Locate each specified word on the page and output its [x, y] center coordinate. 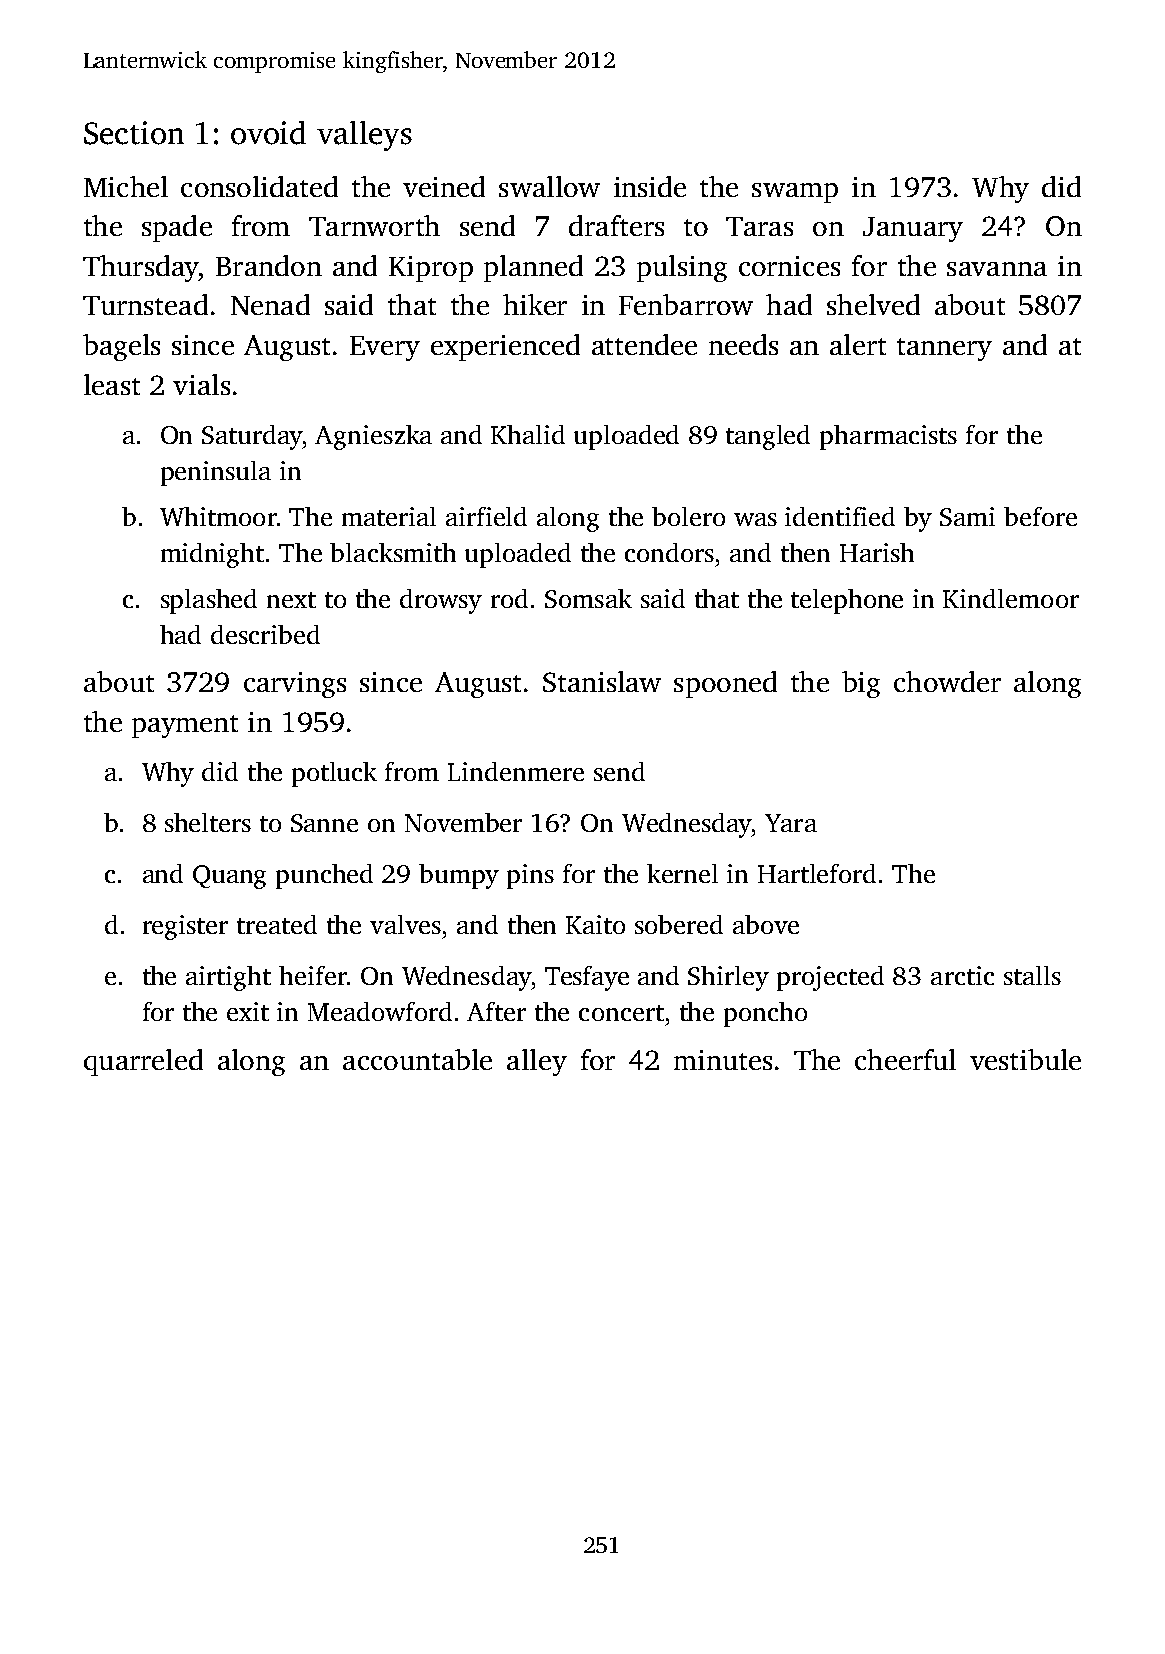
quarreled [143, 1062]
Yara [791, 823]
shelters [208, 822]
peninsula [216, 473]
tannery [944, 349]
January [913, 229]
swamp [795, 193]
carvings [295, 685]
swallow [549, 186]
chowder [947, 681]
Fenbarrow [686, 304]
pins [530, 876]
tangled [768, 437]
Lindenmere [516, 771]
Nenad [270, 304]
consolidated [259, 186]
